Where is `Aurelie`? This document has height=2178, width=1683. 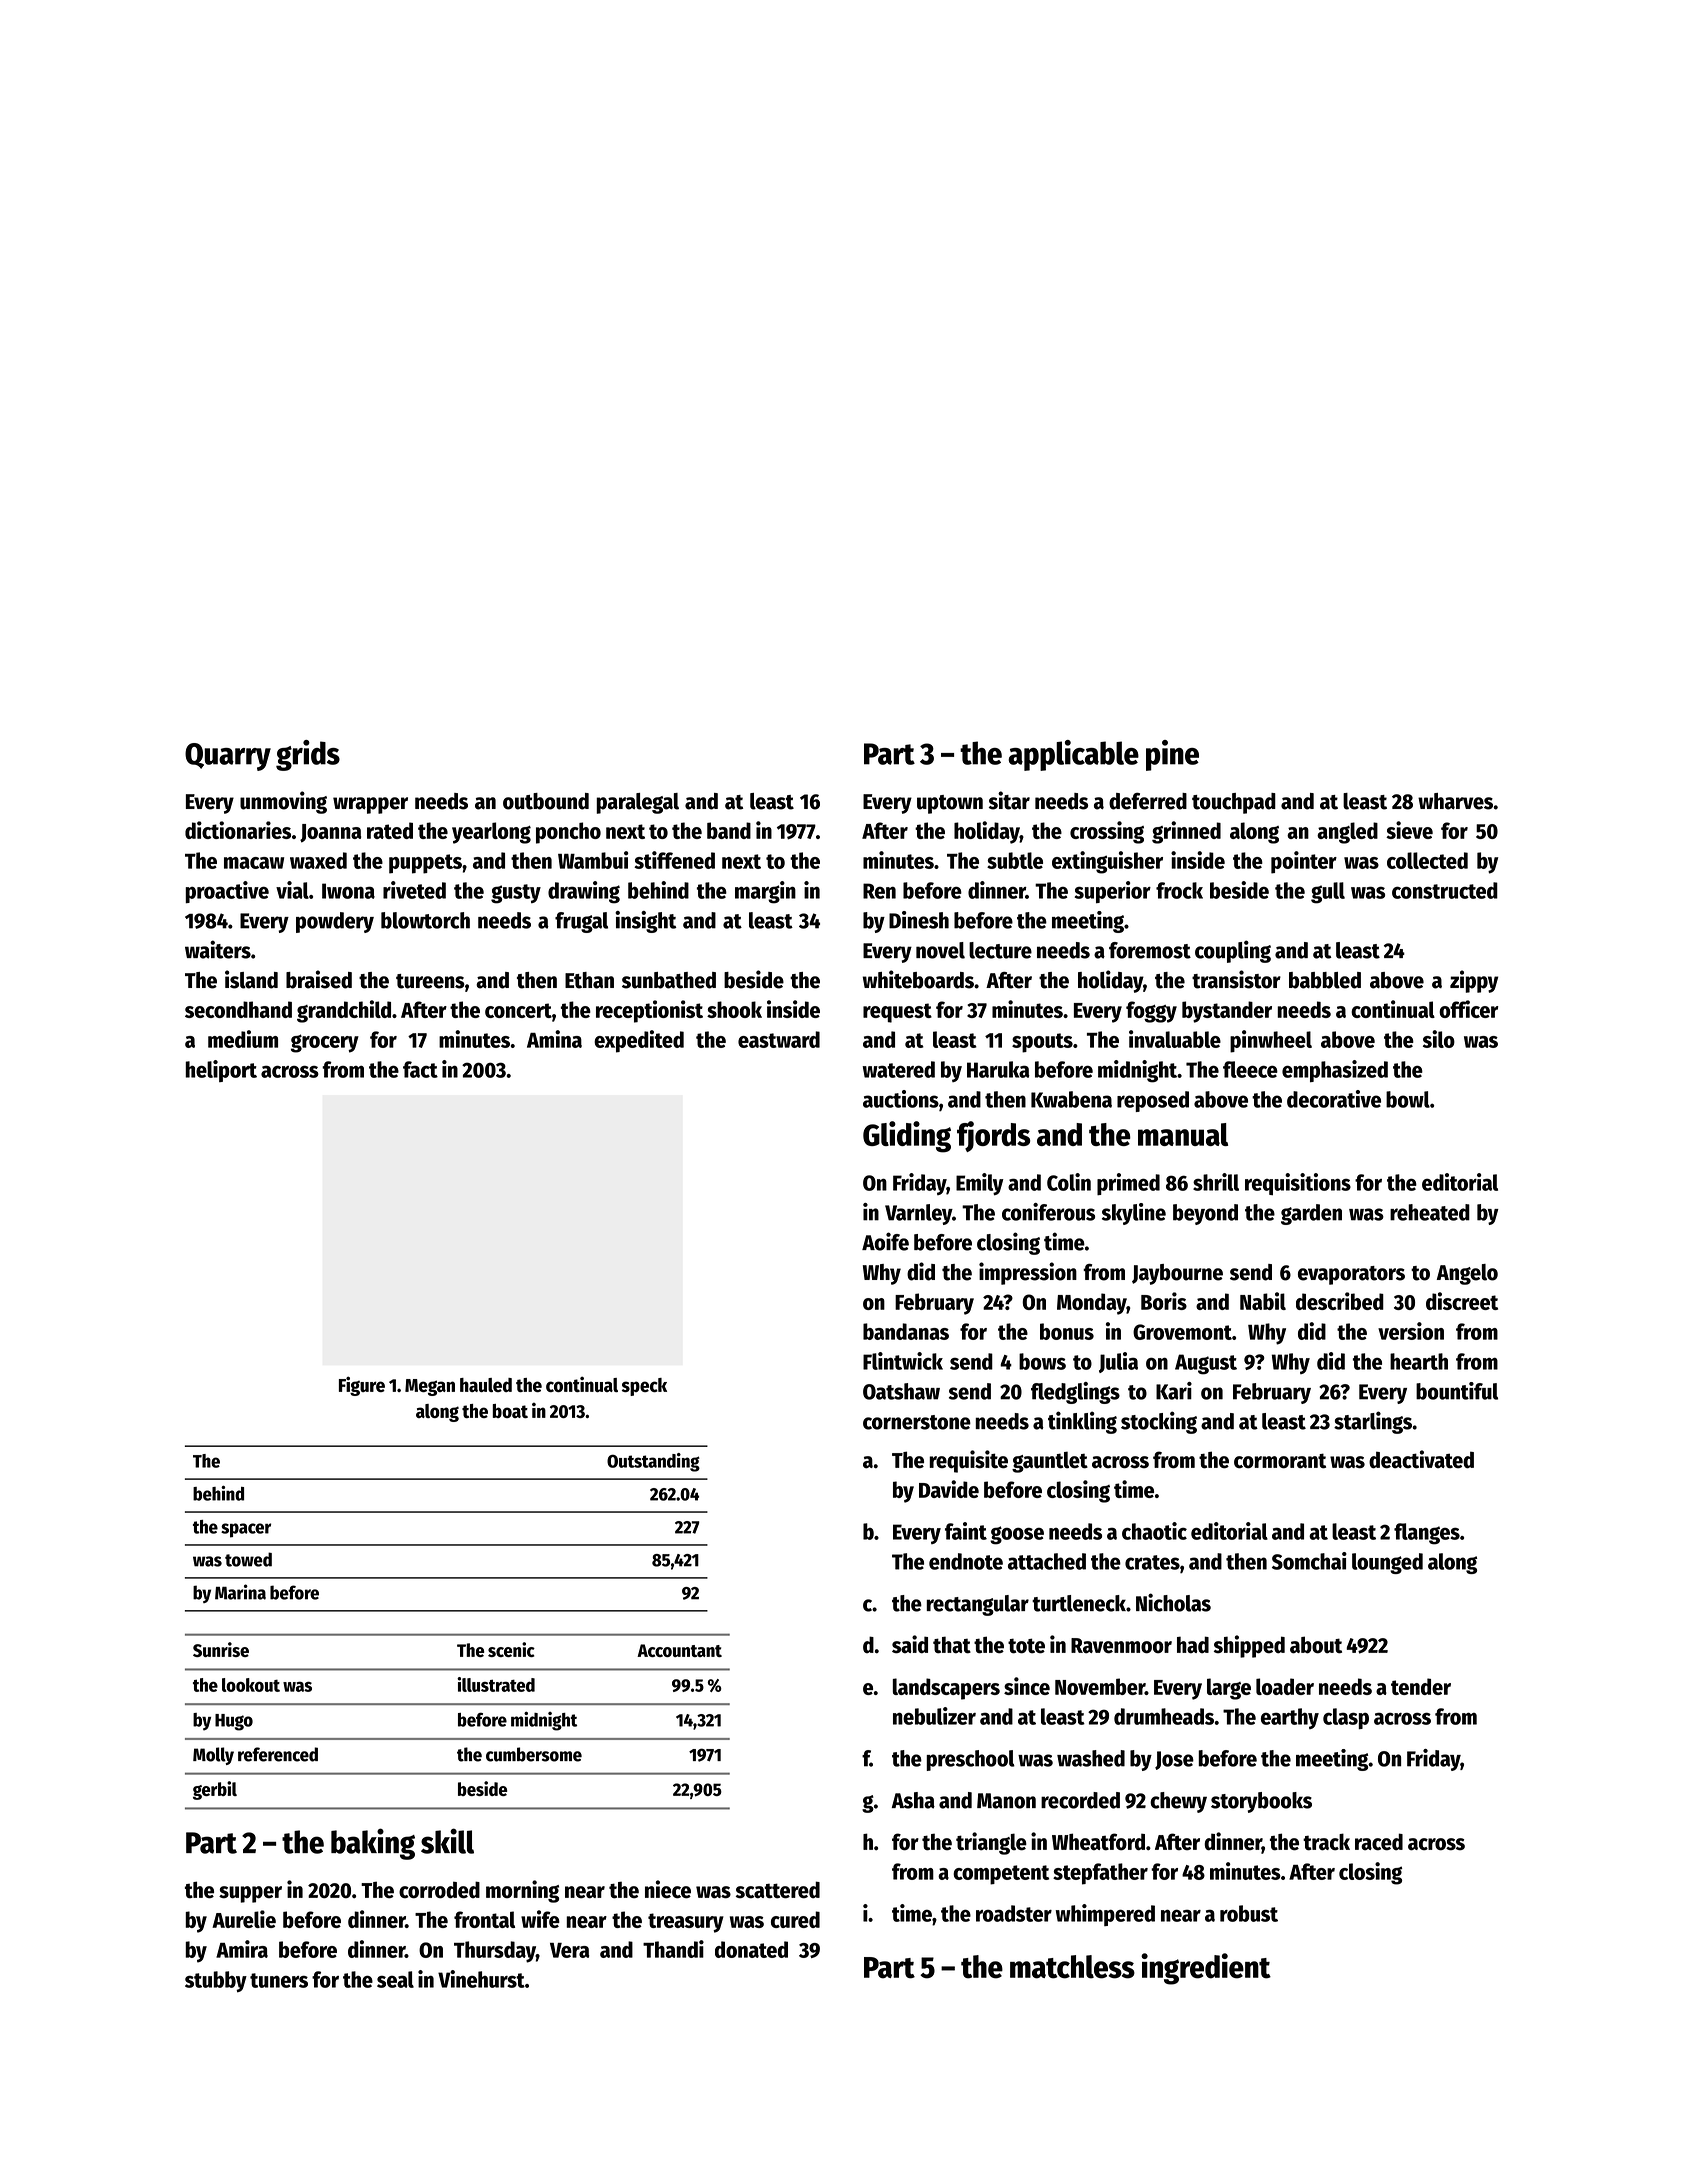 Aurelie is located at coordinates (244, 1919).
